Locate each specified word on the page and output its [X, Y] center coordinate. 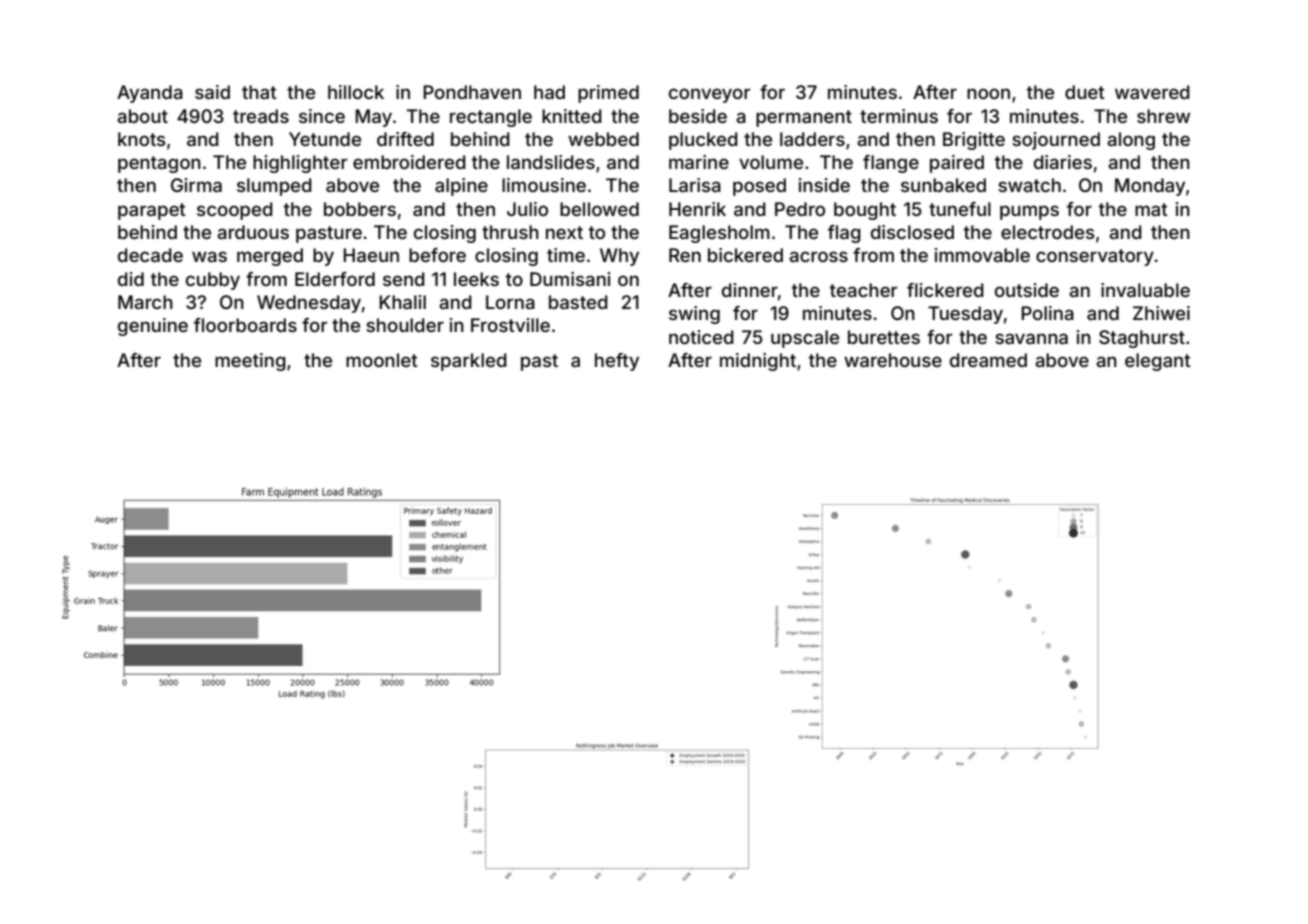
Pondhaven [472, 92]
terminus [899, 116]
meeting [250, 362]
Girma [196, 185]
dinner [750, 290]
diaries [1063, 162]
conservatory [1095, 257]
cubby [213, 281]
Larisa [695, 185]
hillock [356, 92]
